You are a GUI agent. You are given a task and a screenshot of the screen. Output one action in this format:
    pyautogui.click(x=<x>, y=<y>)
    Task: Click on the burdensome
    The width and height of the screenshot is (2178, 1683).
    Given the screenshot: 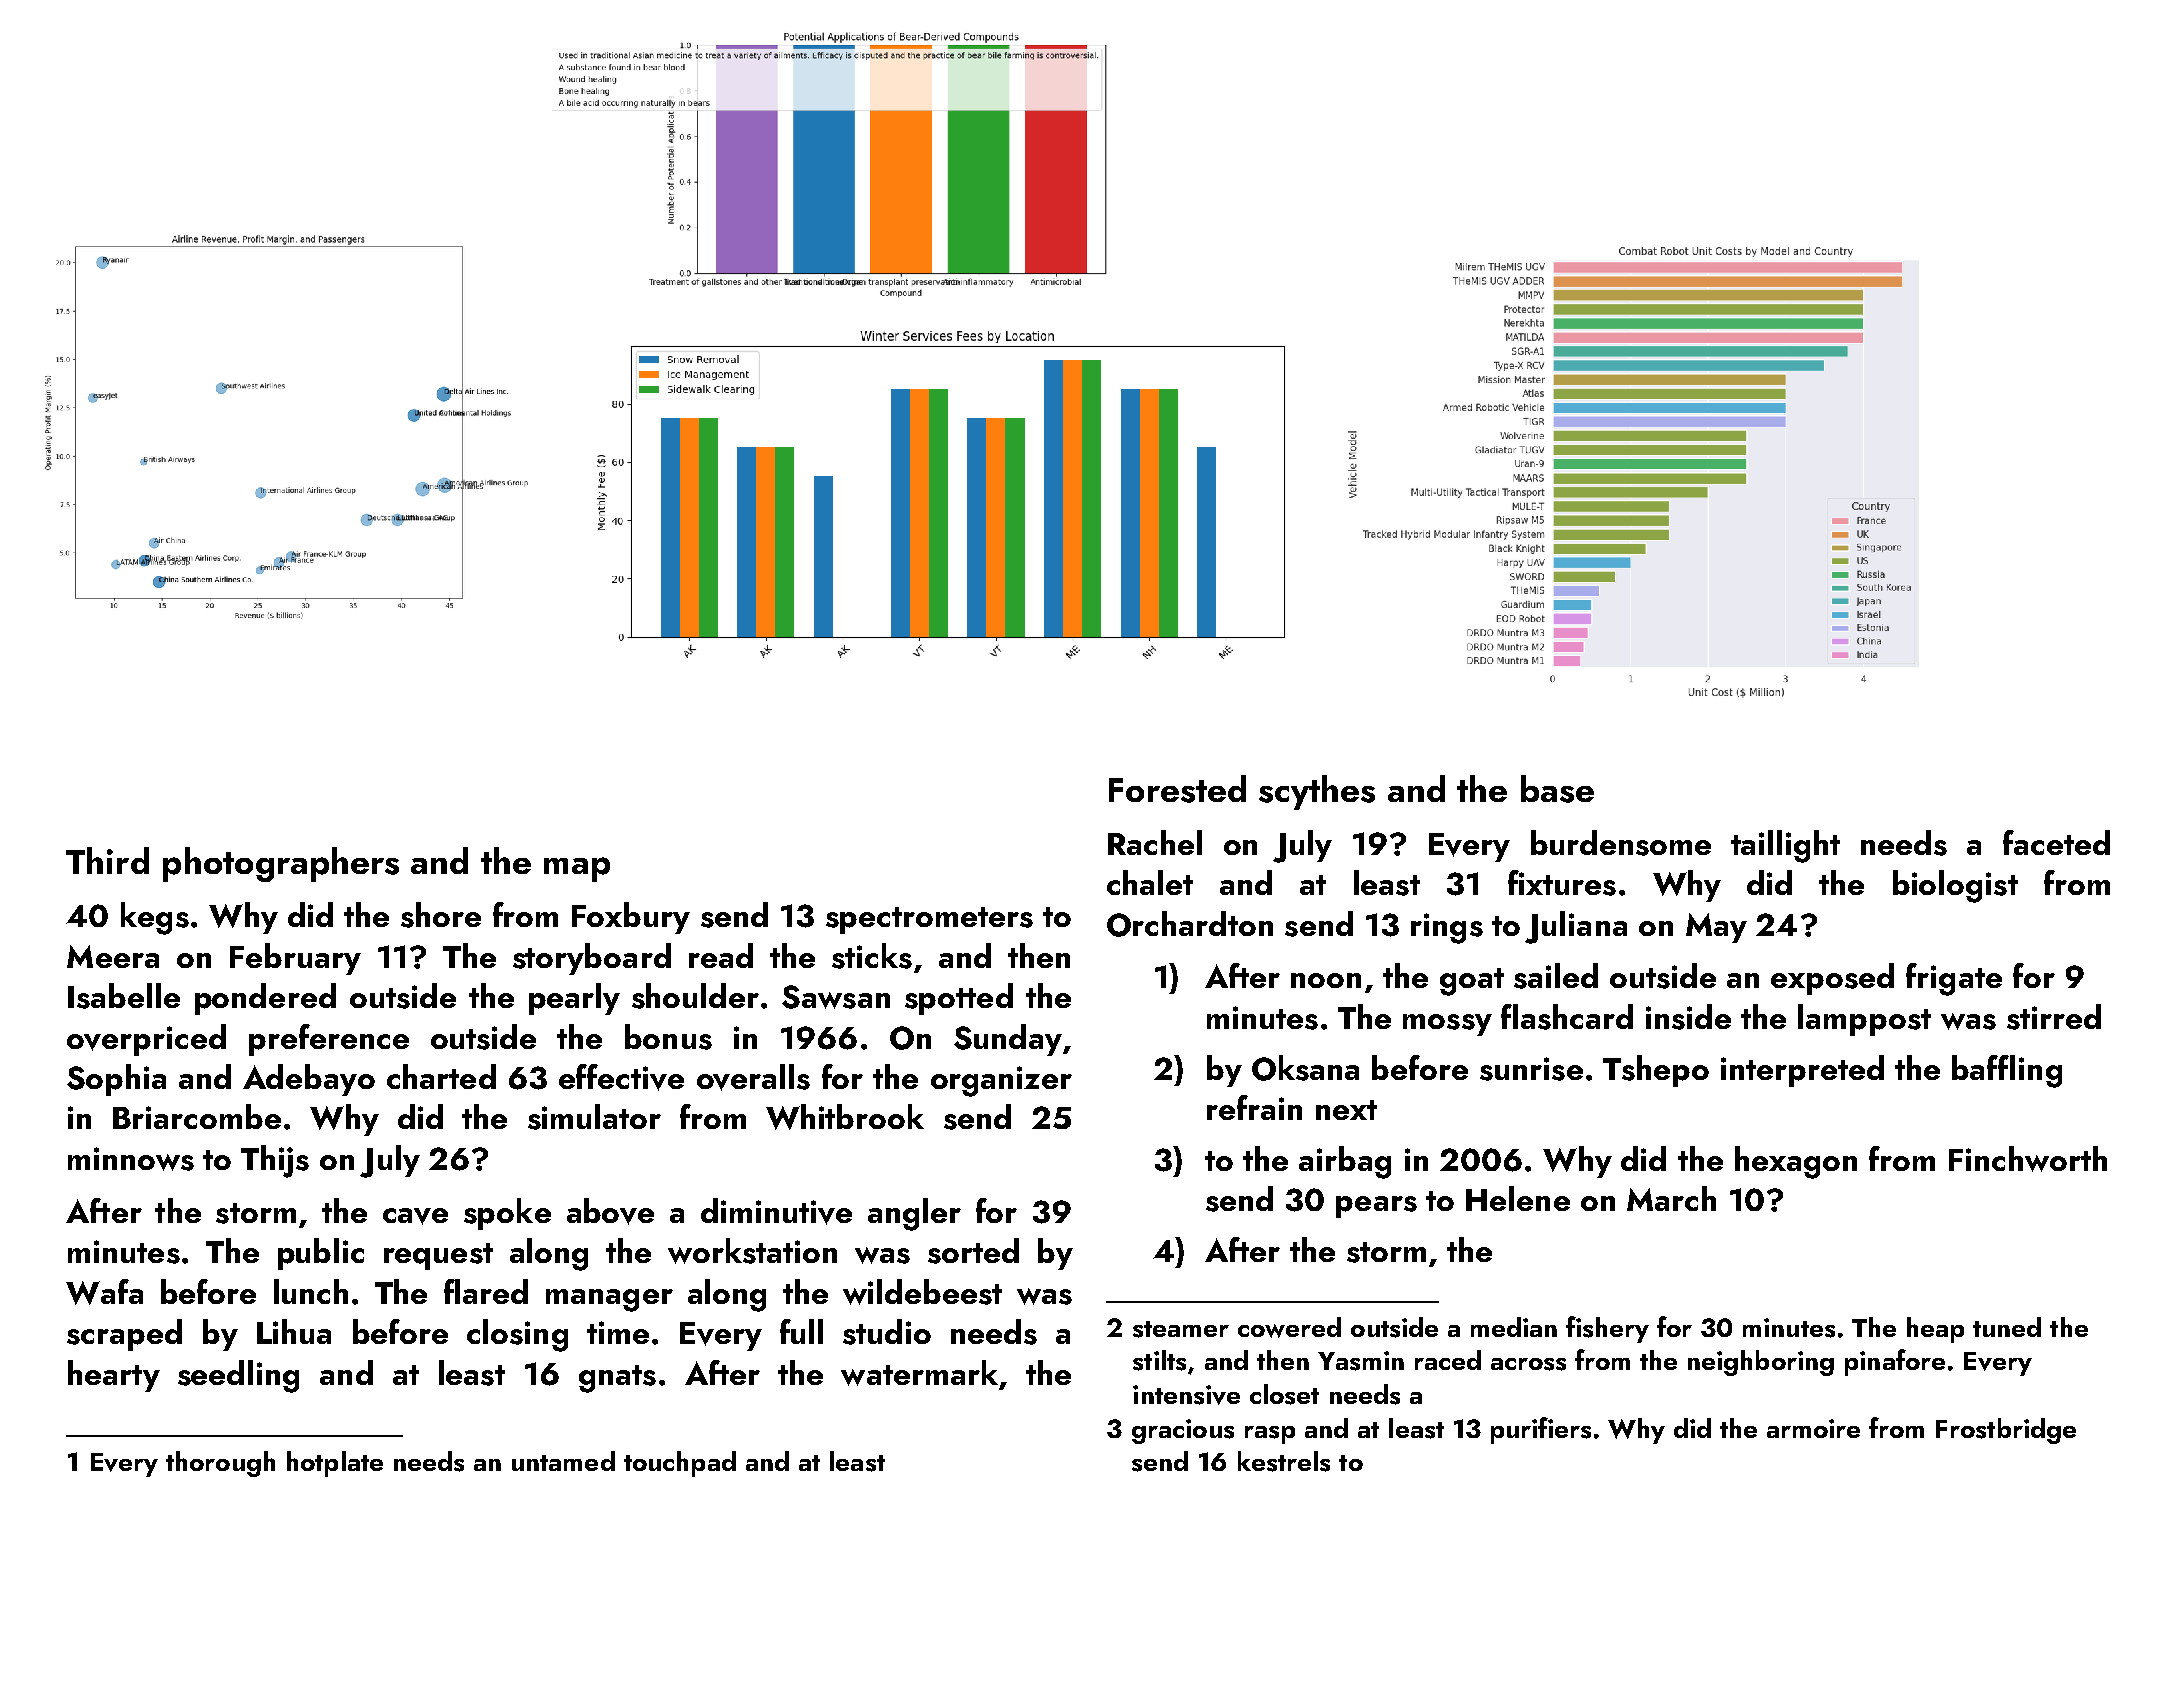 What is the action you would take?
    pyautogui.click(x=1621, y=843)
